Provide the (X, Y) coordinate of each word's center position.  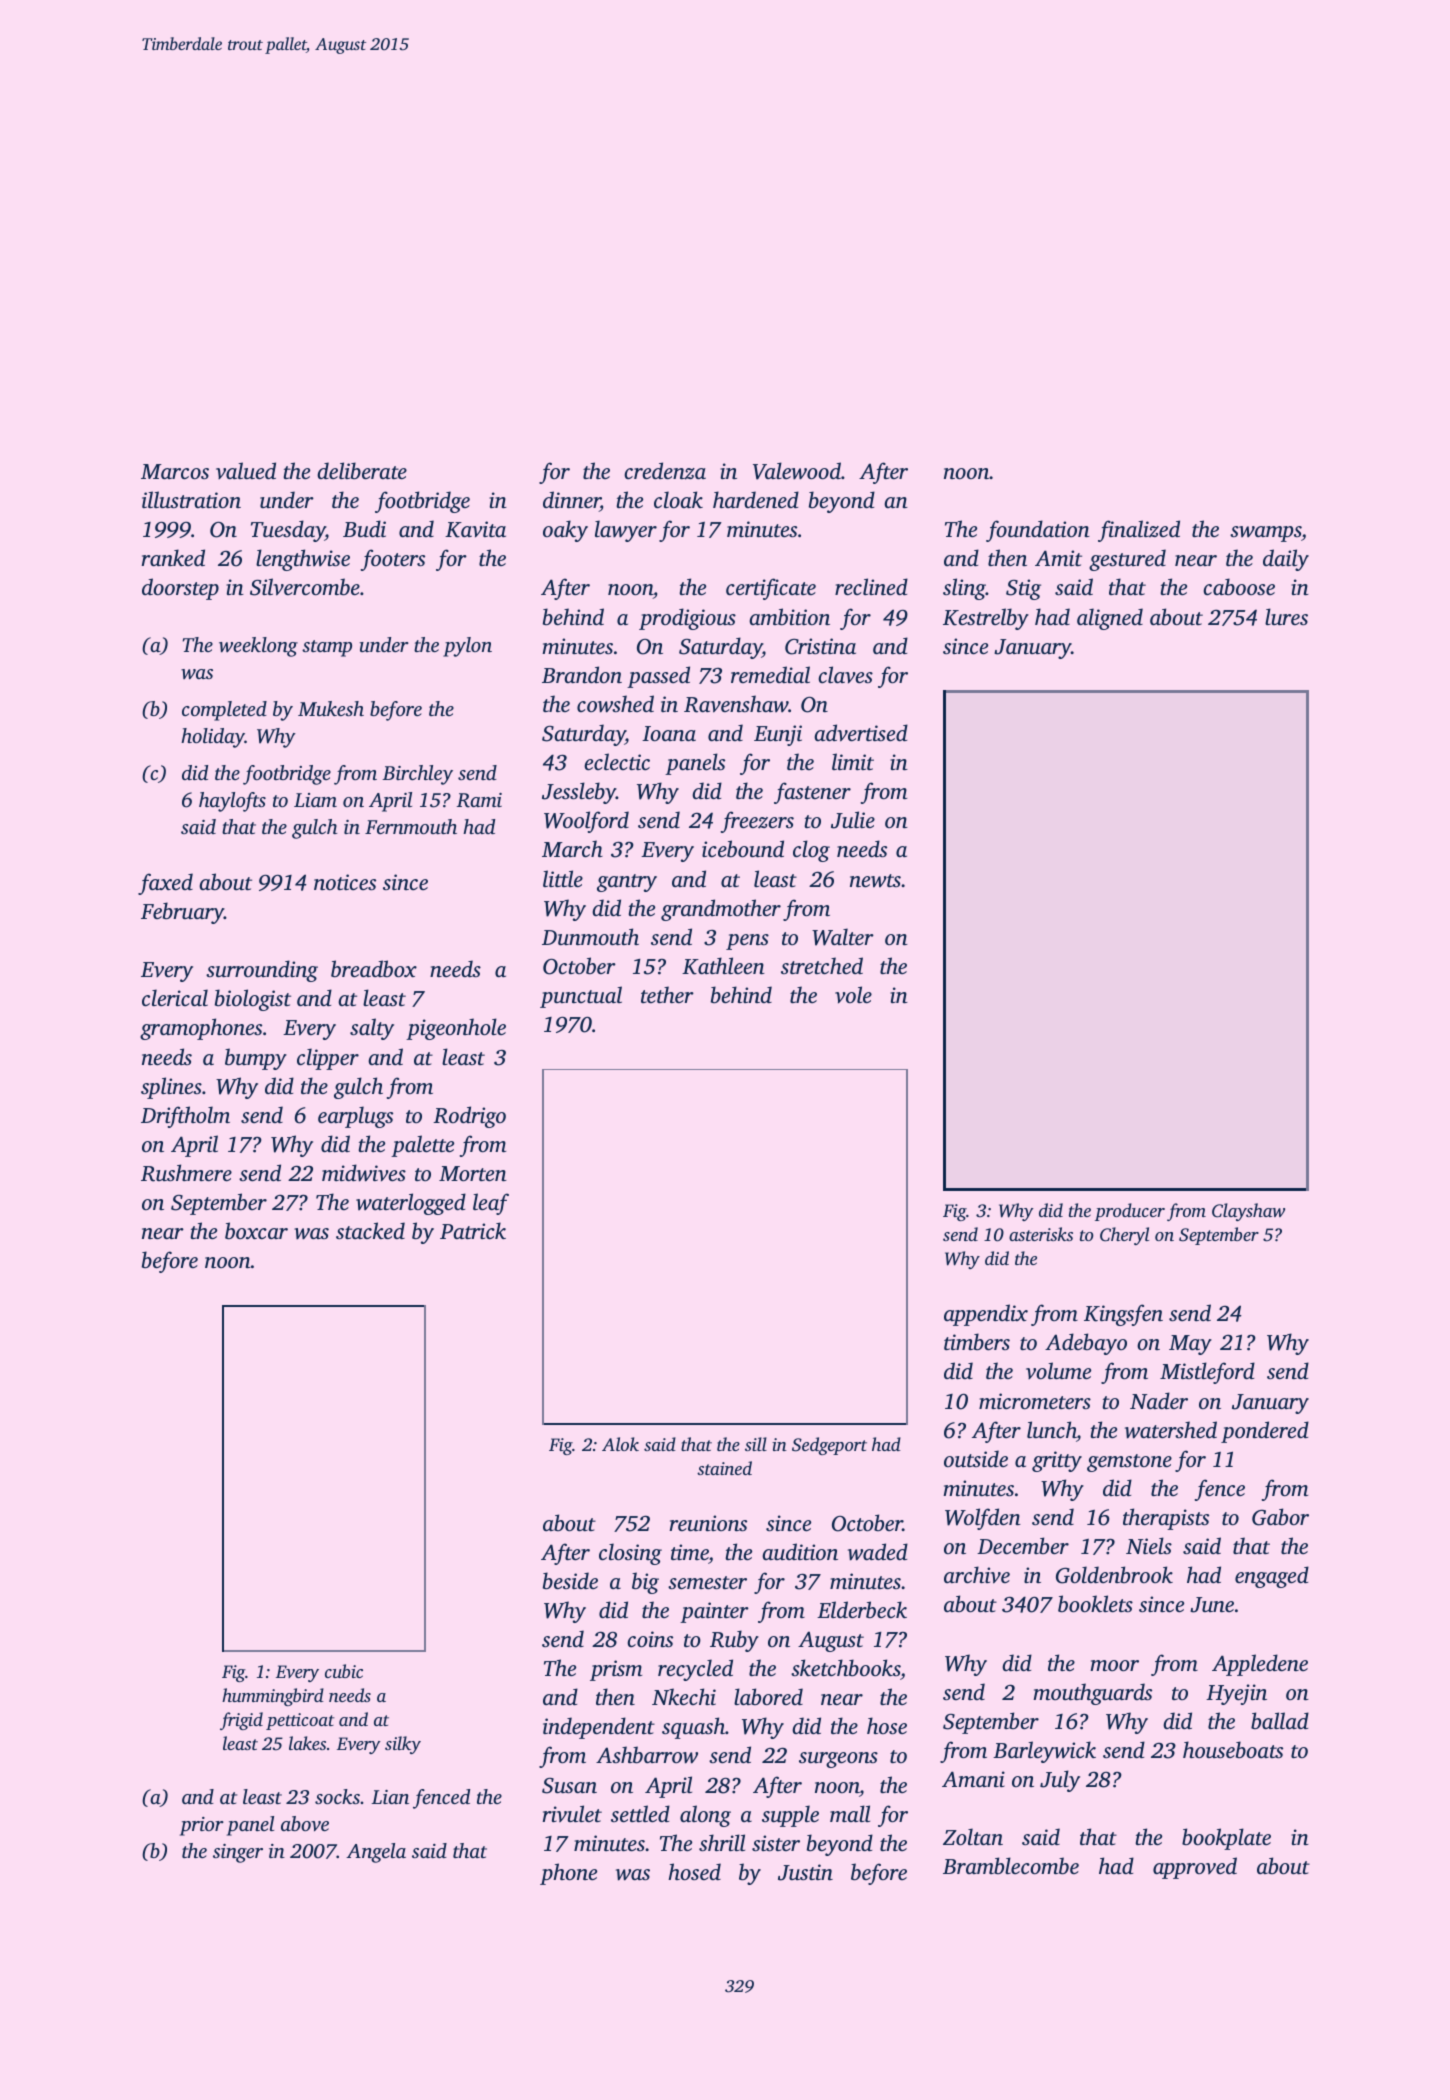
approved (1195, 1868)
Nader (1159, 1400)
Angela (376, 1853)
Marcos (175, 471)
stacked (370, 1230)
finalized (1139, 531)
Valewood (797, 471)
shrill (722, 1842)
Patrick (473, 1230)
